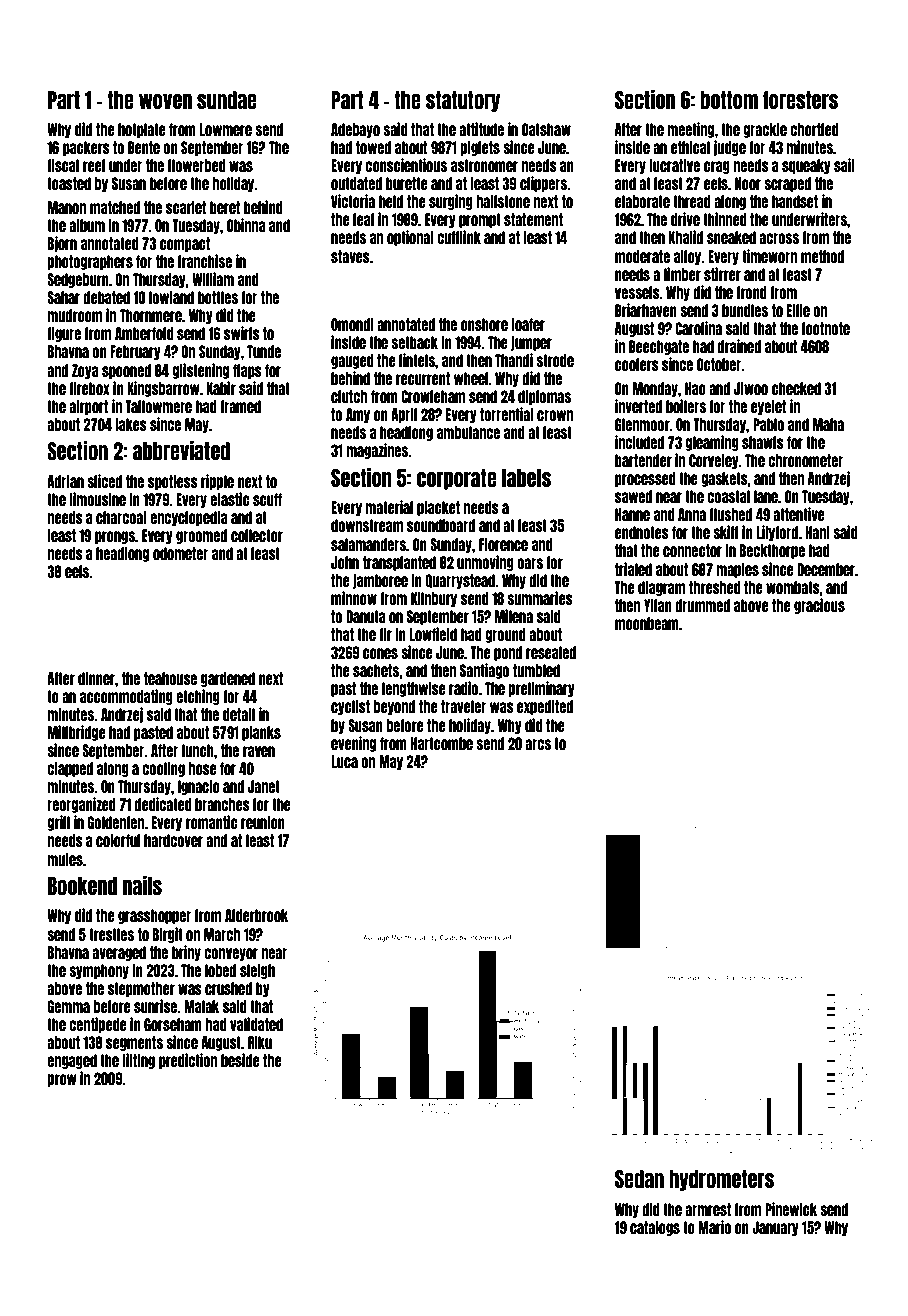  What do you see at coordinates (58, 823) in the screenshot?
I see `grill` at bounding box center [58, 823].
